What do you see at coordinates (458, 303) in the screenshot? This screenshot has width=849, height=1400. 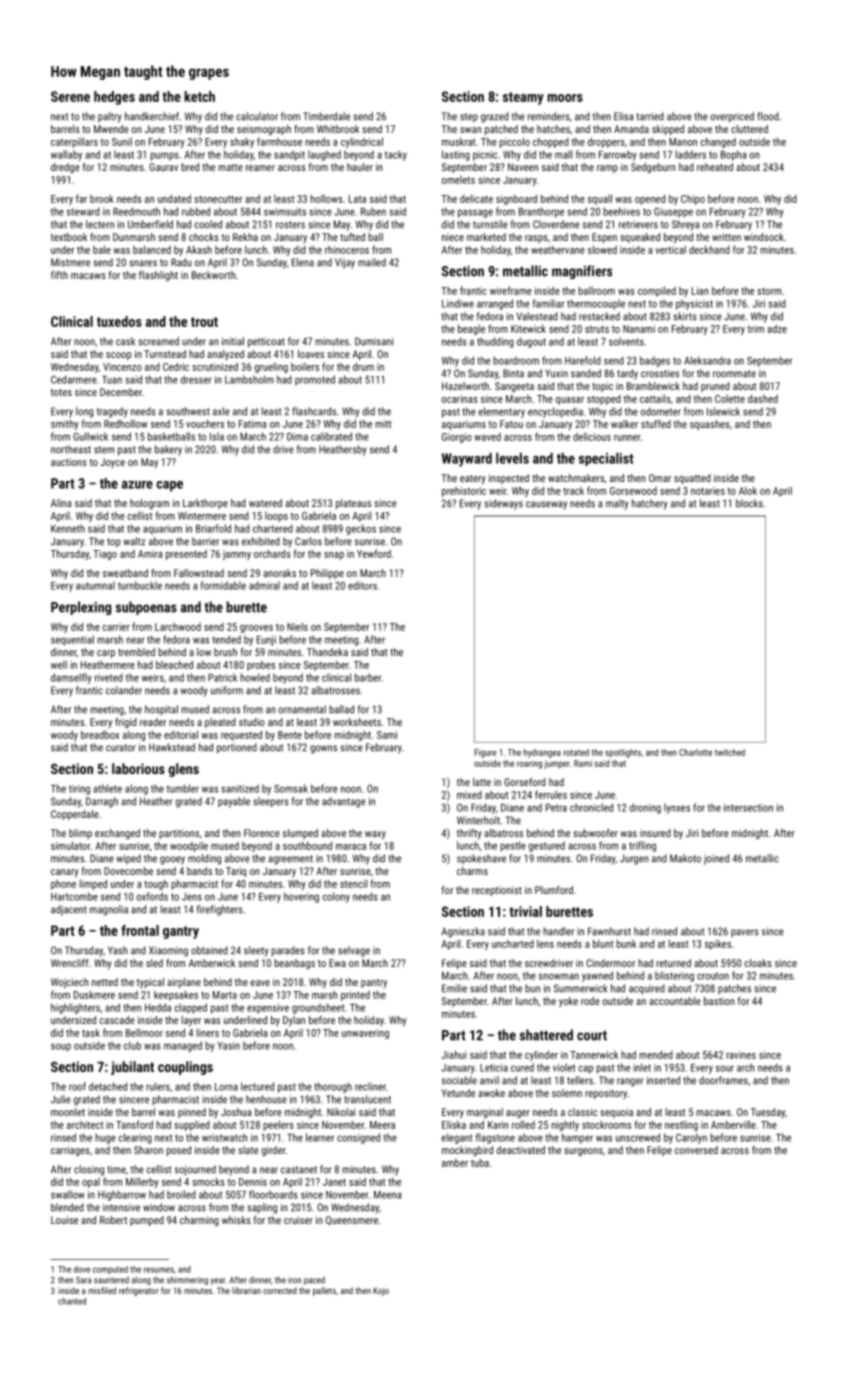 I see `Lindiwe` at bounding box center [458, 303].
